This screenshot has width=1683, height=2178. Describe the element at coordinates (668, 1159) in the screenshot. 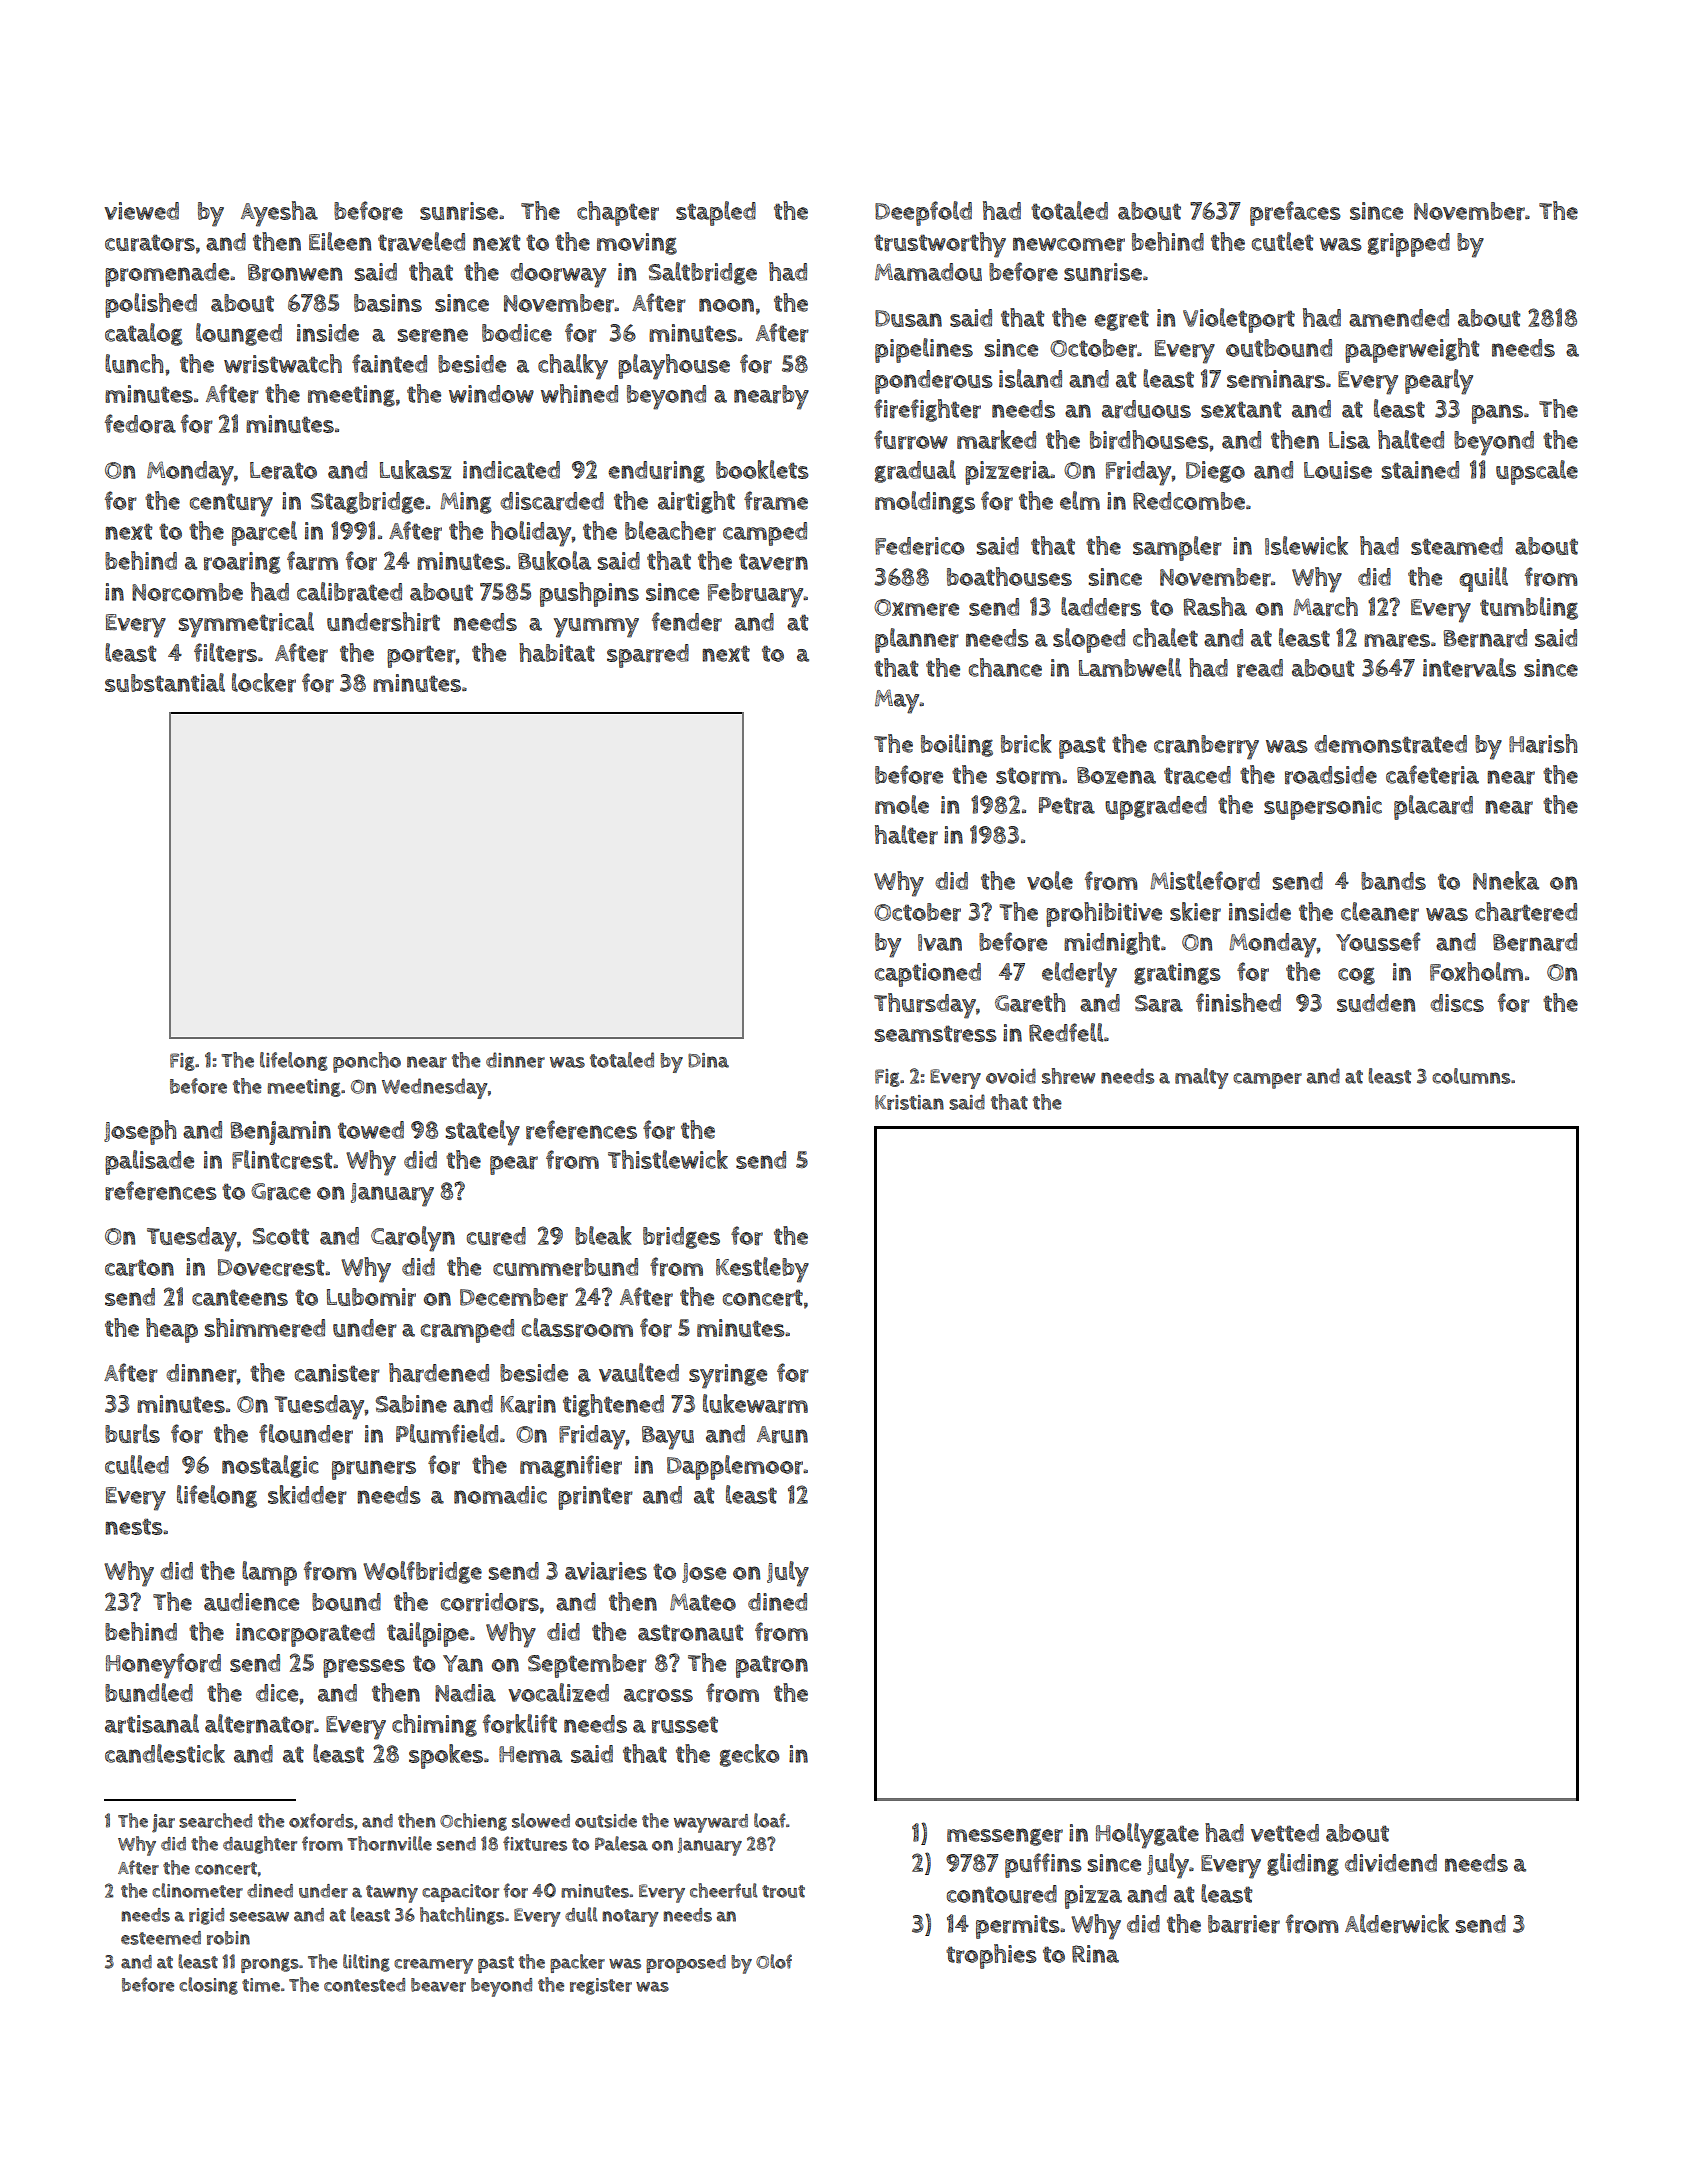

I see `Thistlewick` at that location.
